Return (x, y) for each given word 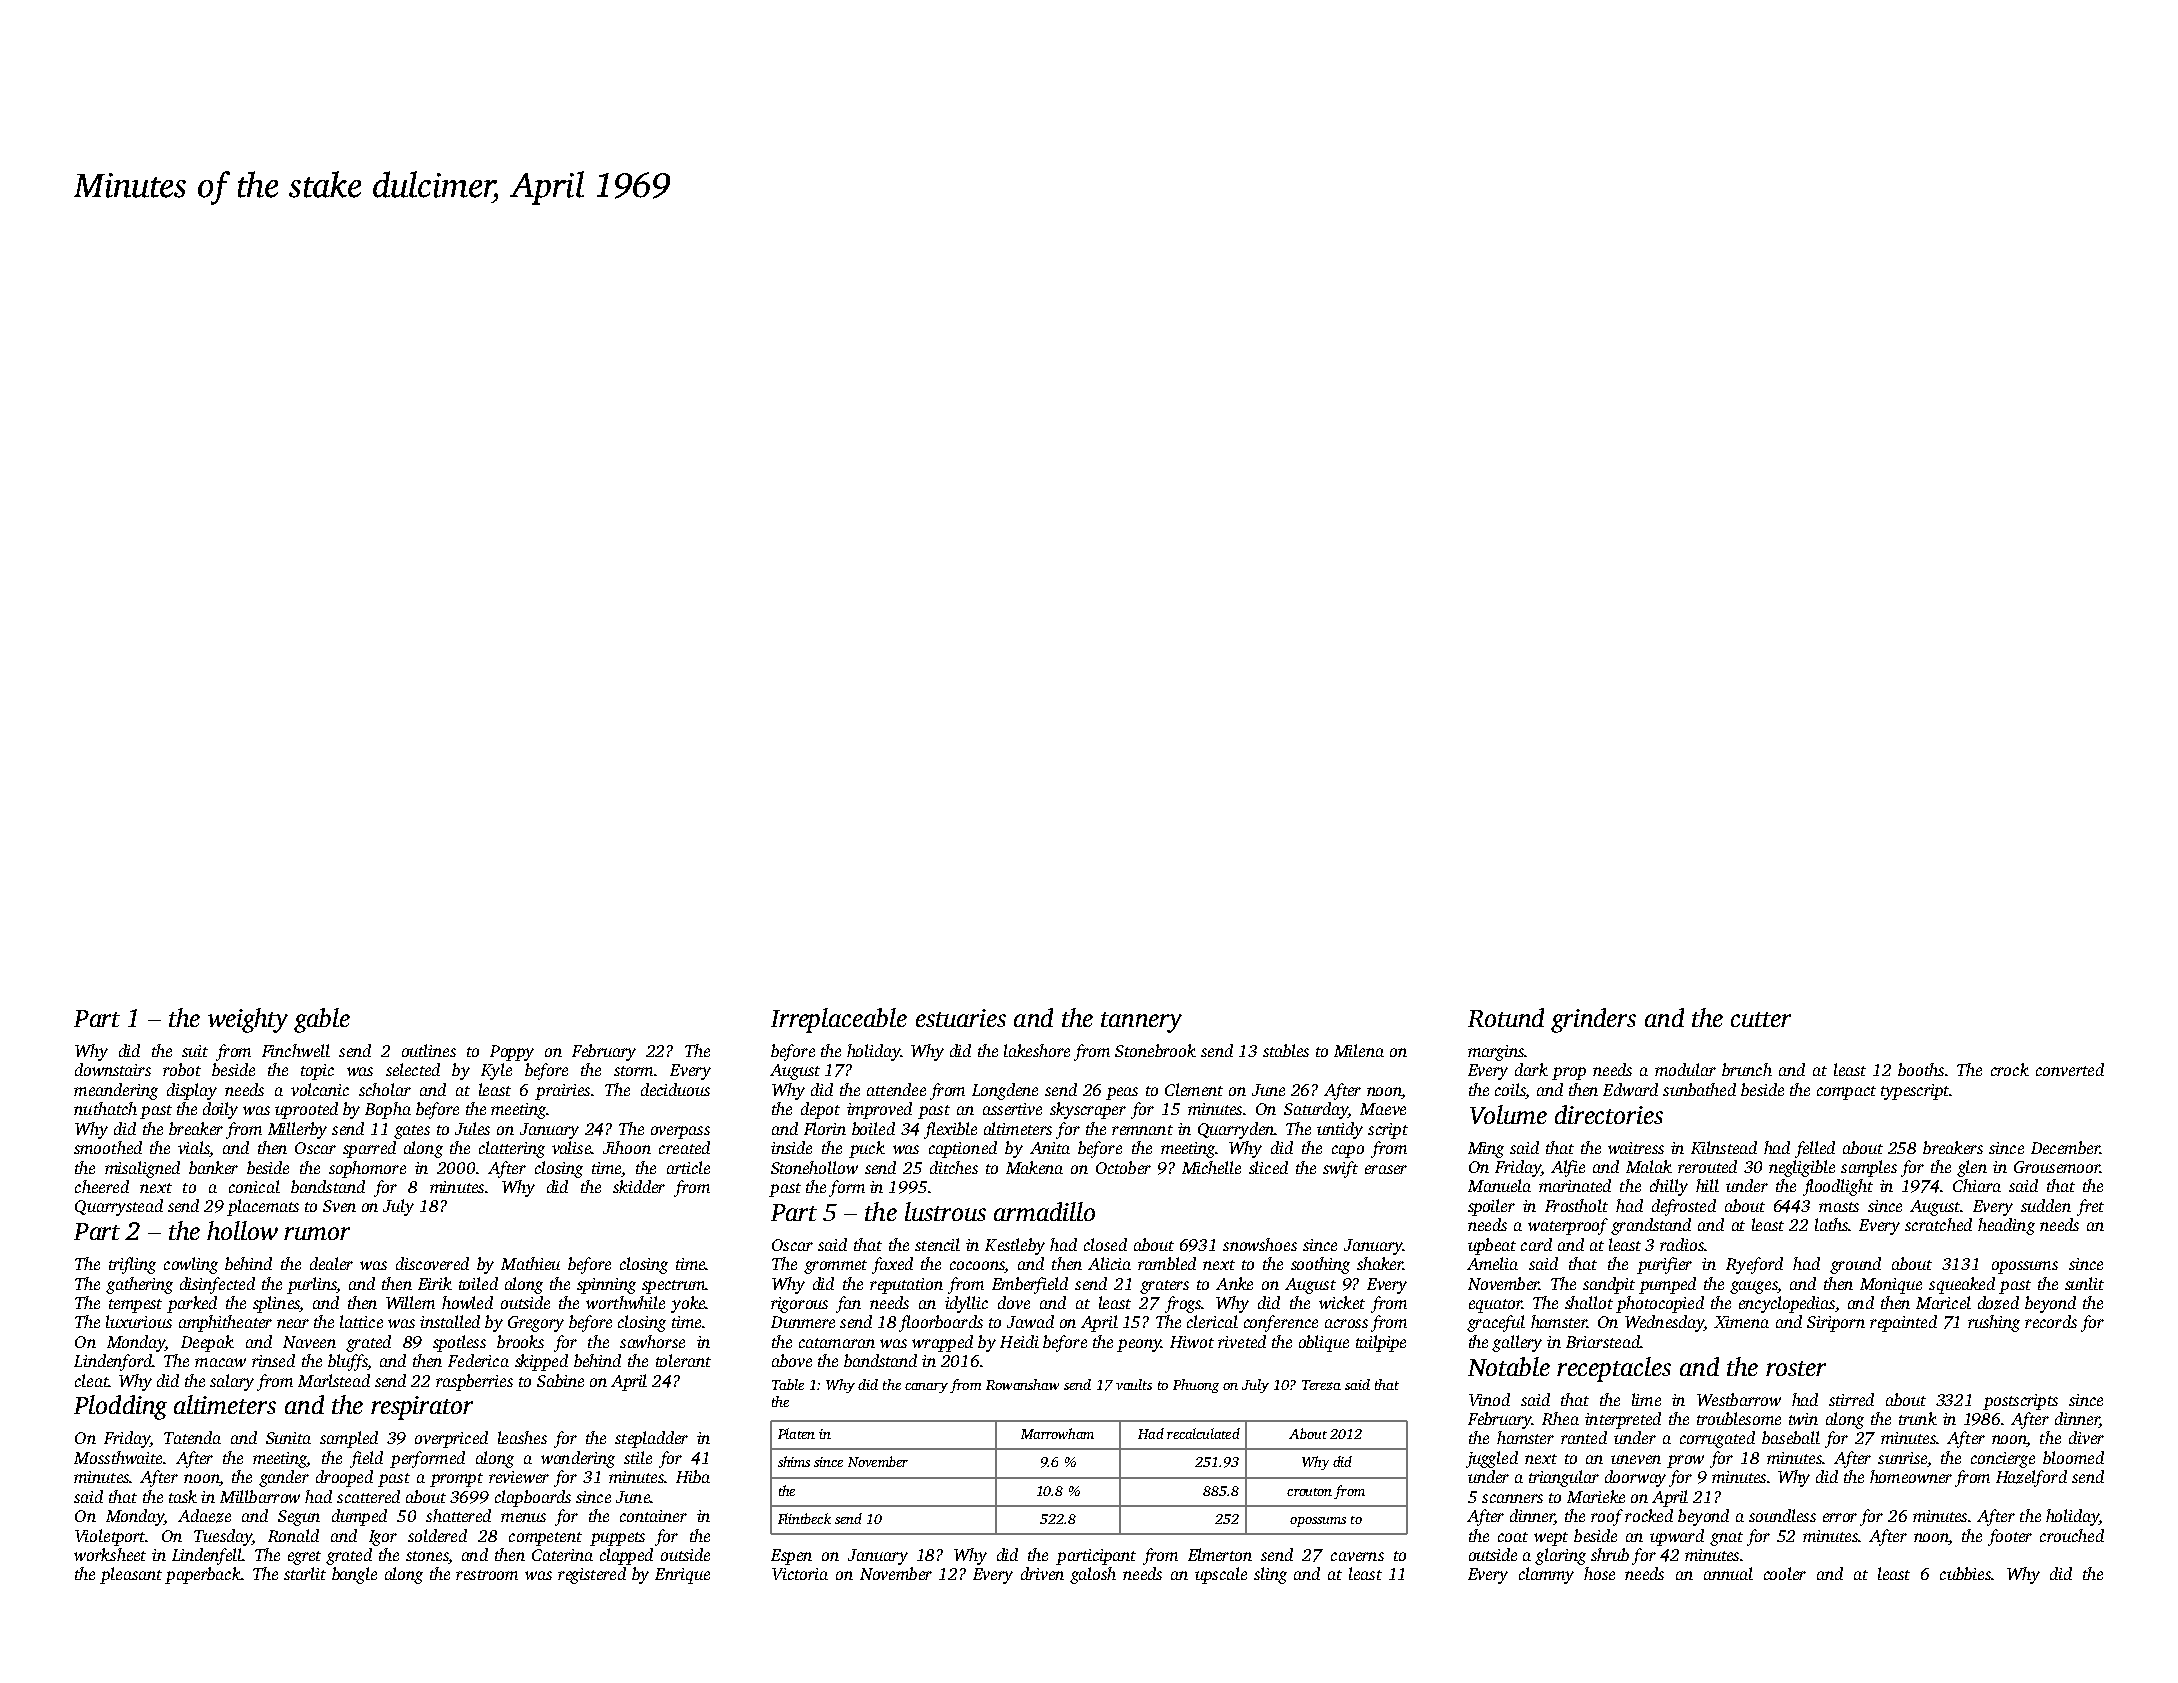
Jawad (1030, 1321)
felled (1815, 1149)
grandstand (1651, 1226)
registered (592, 1575)
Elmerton (1220, 1554)
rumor (317, 1233)
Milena (1359, 1050)
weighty (248, 1020)
